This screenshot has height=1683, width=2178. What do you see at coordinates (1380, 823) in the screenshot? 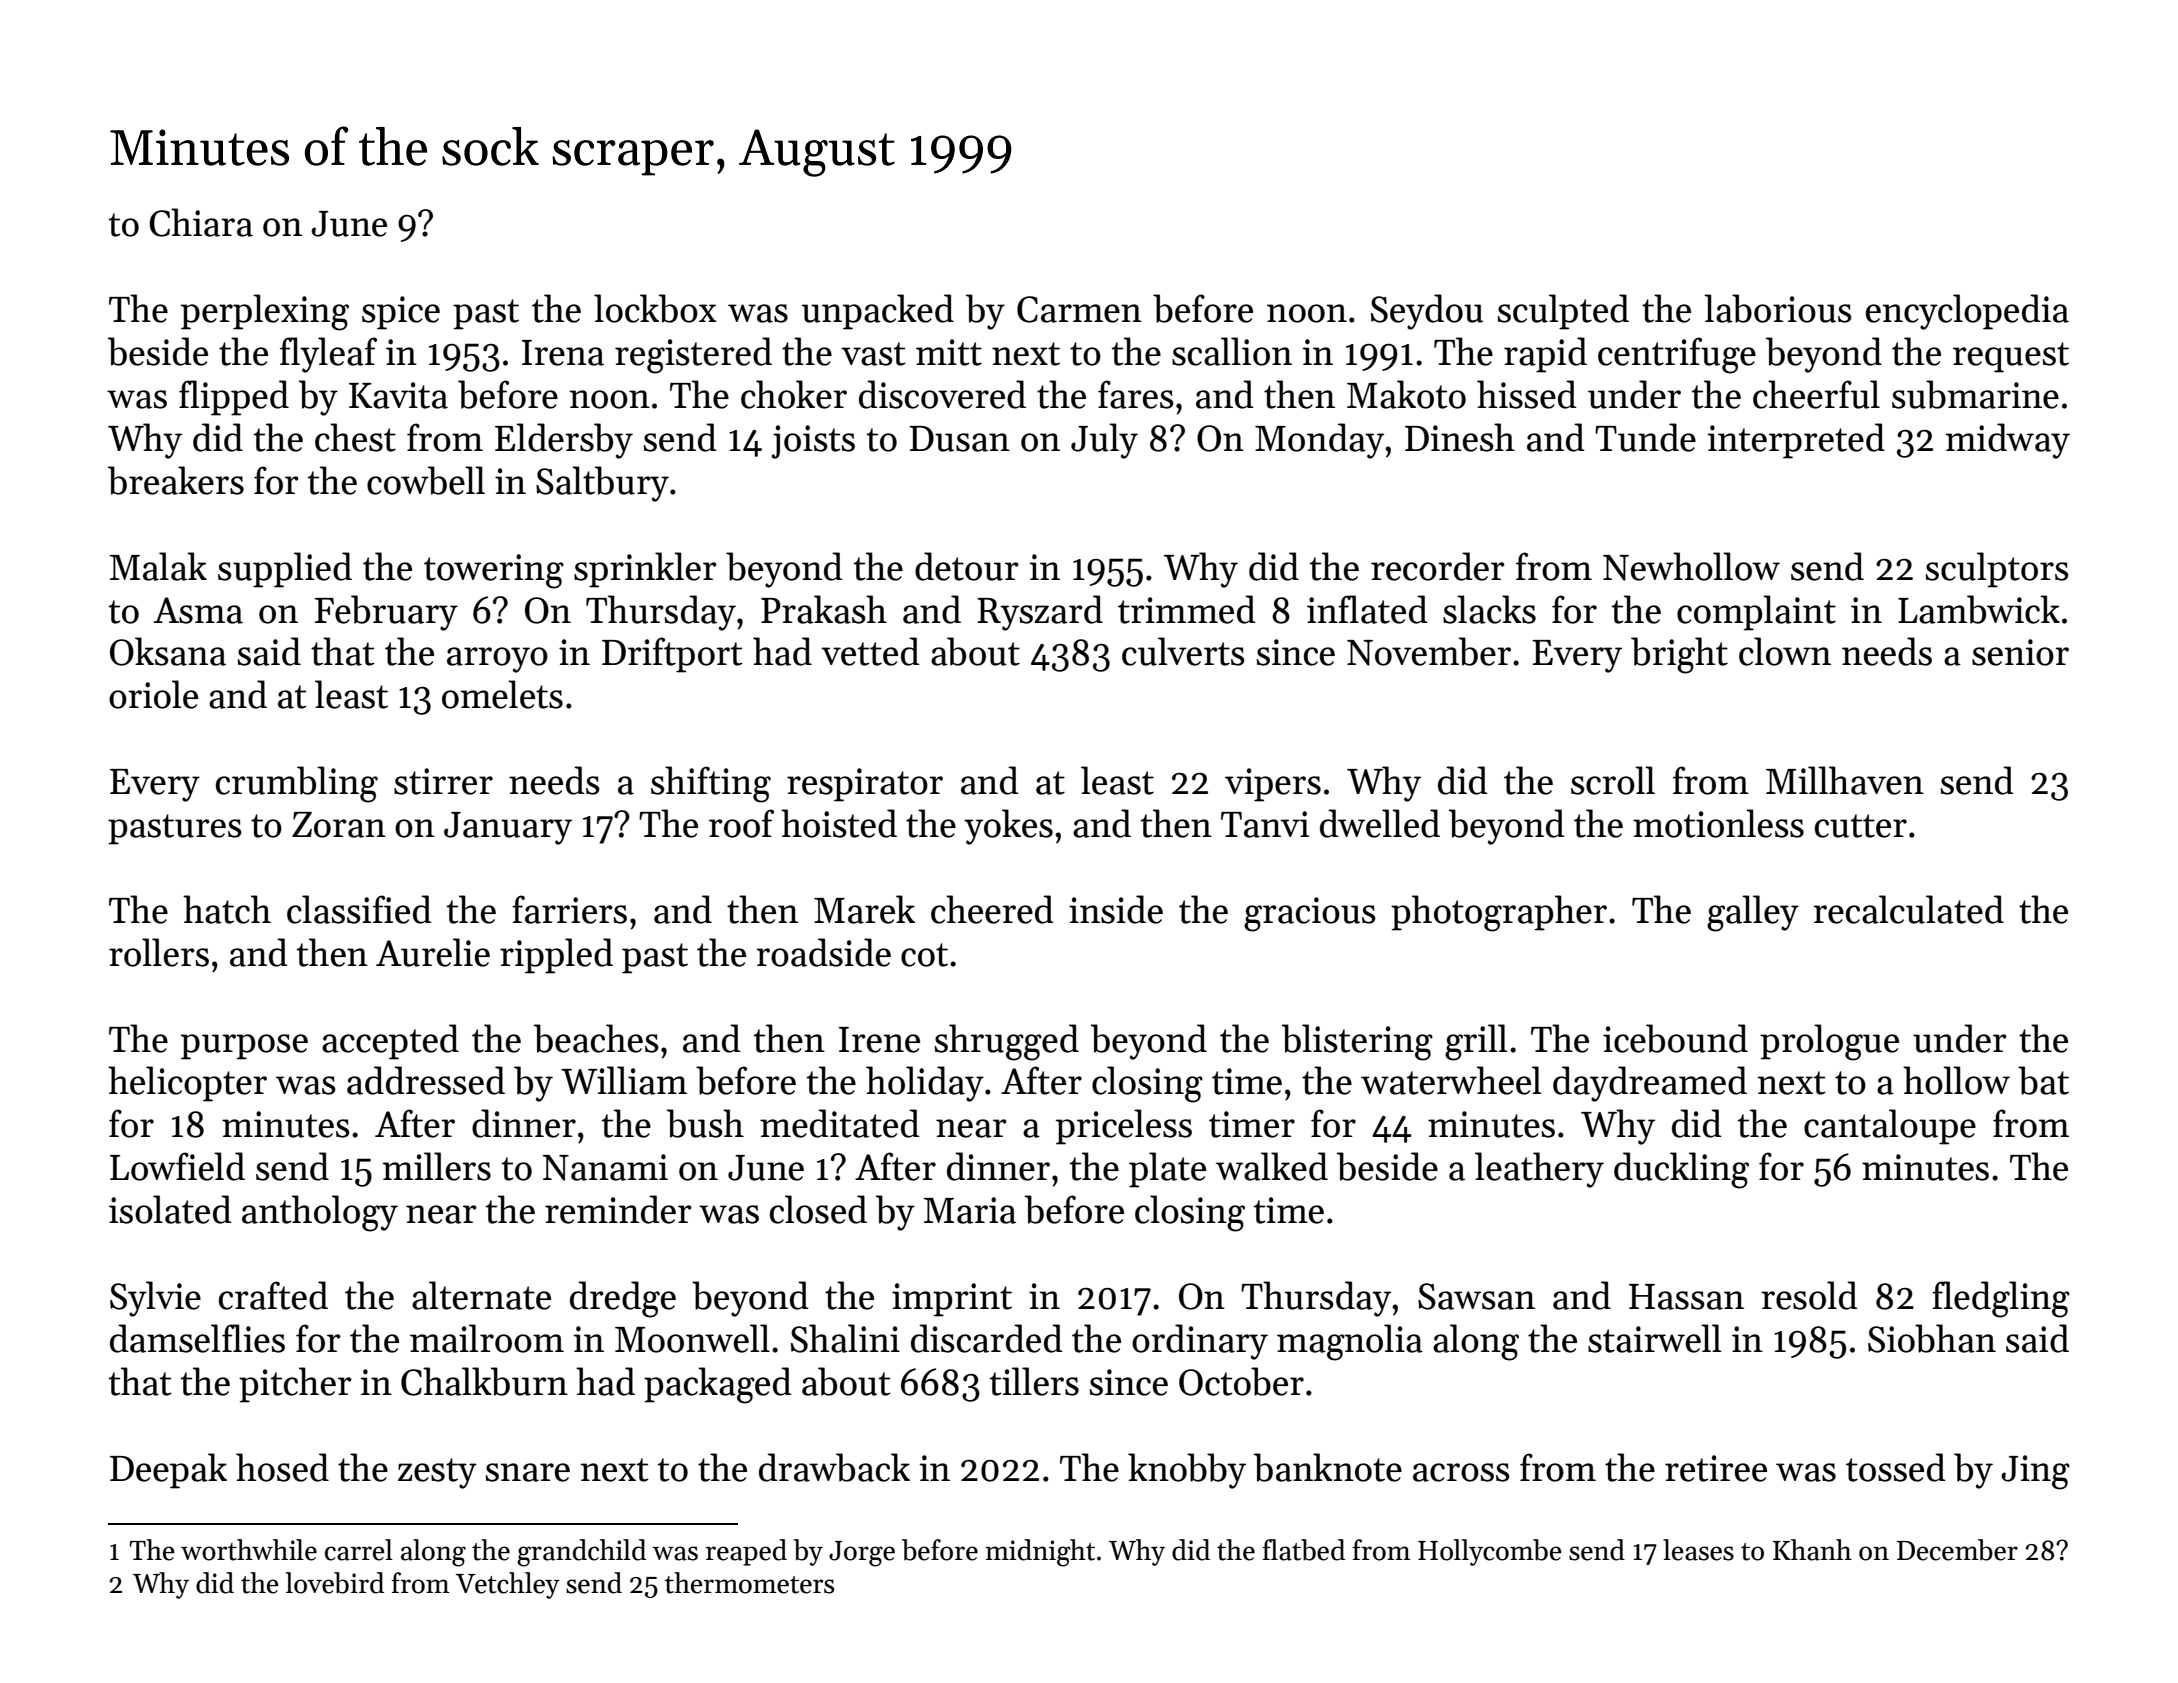
I see `dwelled` at bounding box center [1380, 823].
